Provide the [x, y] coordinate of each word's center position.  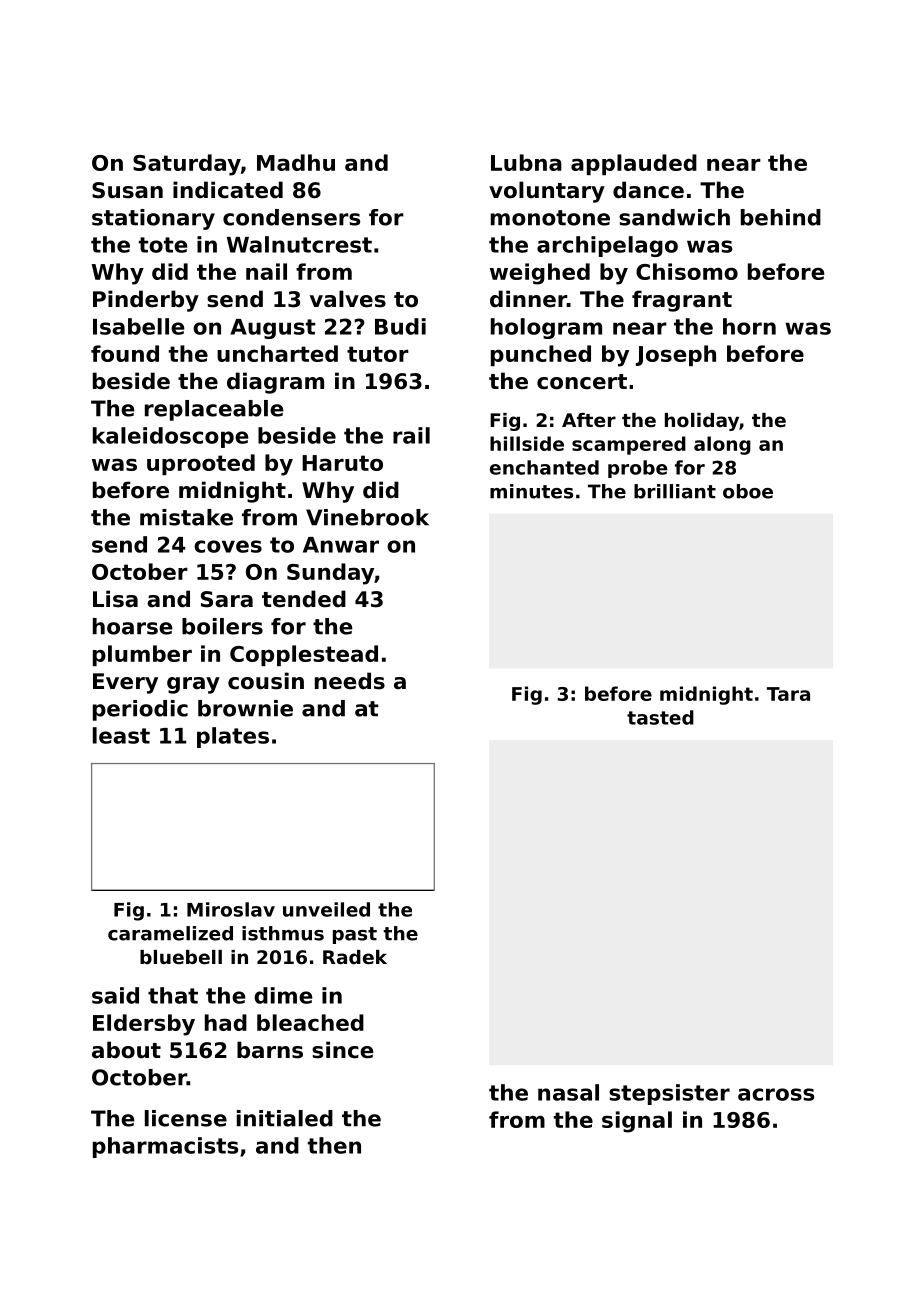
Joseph [676, 355]
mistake [186, 517]
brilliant [675, 491]
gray [193, 685]
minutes [531, 491]
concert [582, 382]
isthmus [283, 933]
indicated [228, 190]
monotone [550, 218]
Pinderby [146, 301]
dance [648, 190]
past [355, 935]
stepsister [669, 1094]
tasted [660, 717]
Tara [788, 694]
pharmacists [165, 1147]
